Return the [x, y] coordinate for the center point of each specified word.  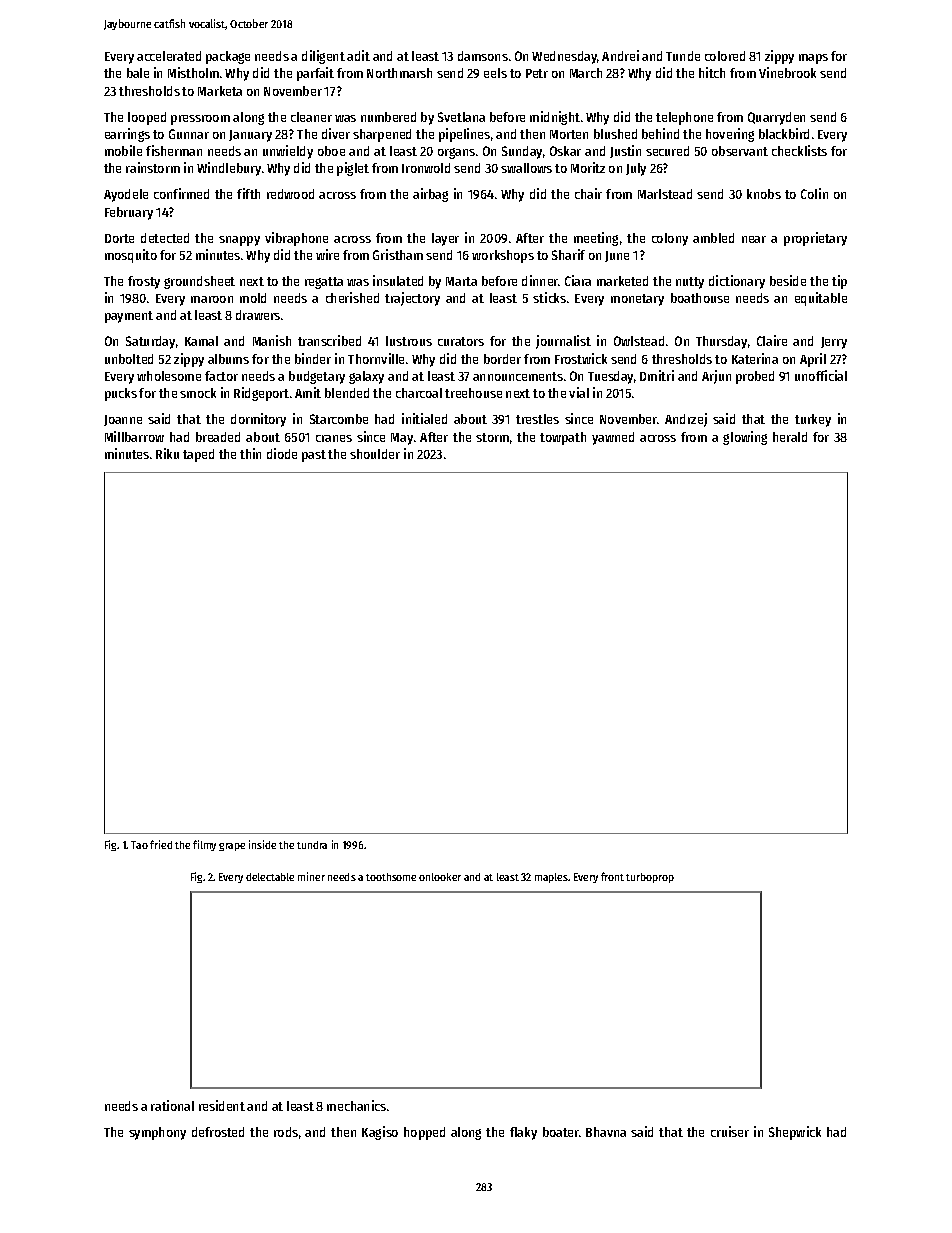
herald [790, 437]
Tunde [683, 56]
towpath [563, 438]
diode [282, 453]
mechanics [356, 1105]
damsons [483, 56]
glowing [745, 438]
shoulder [375, 454]
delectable [270, 877]
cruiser [730, 1131]
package [228, 57]
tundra [312, 845]
